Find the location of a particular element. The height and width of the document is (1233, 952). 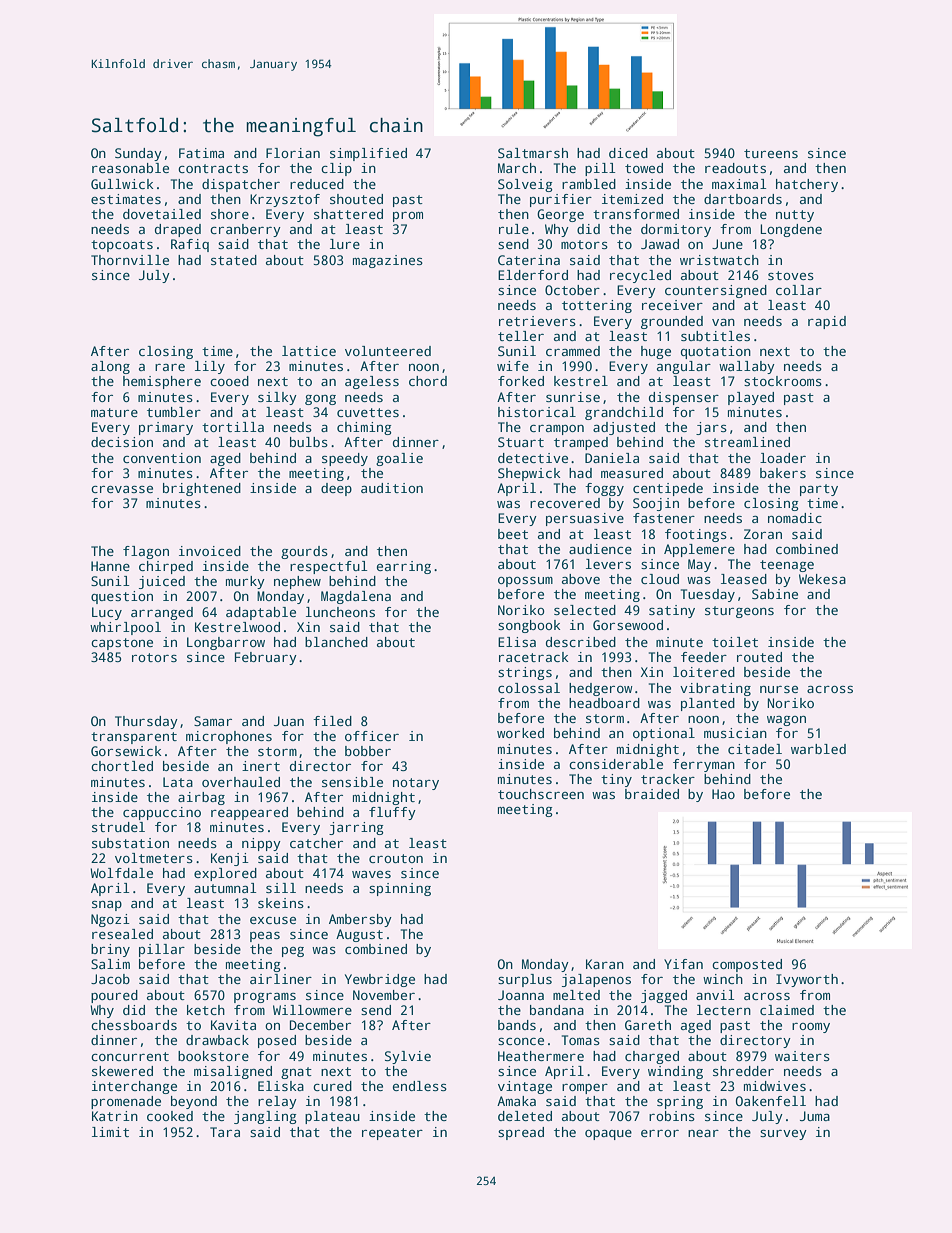

invoiced is located at coordinates (210, 551).
